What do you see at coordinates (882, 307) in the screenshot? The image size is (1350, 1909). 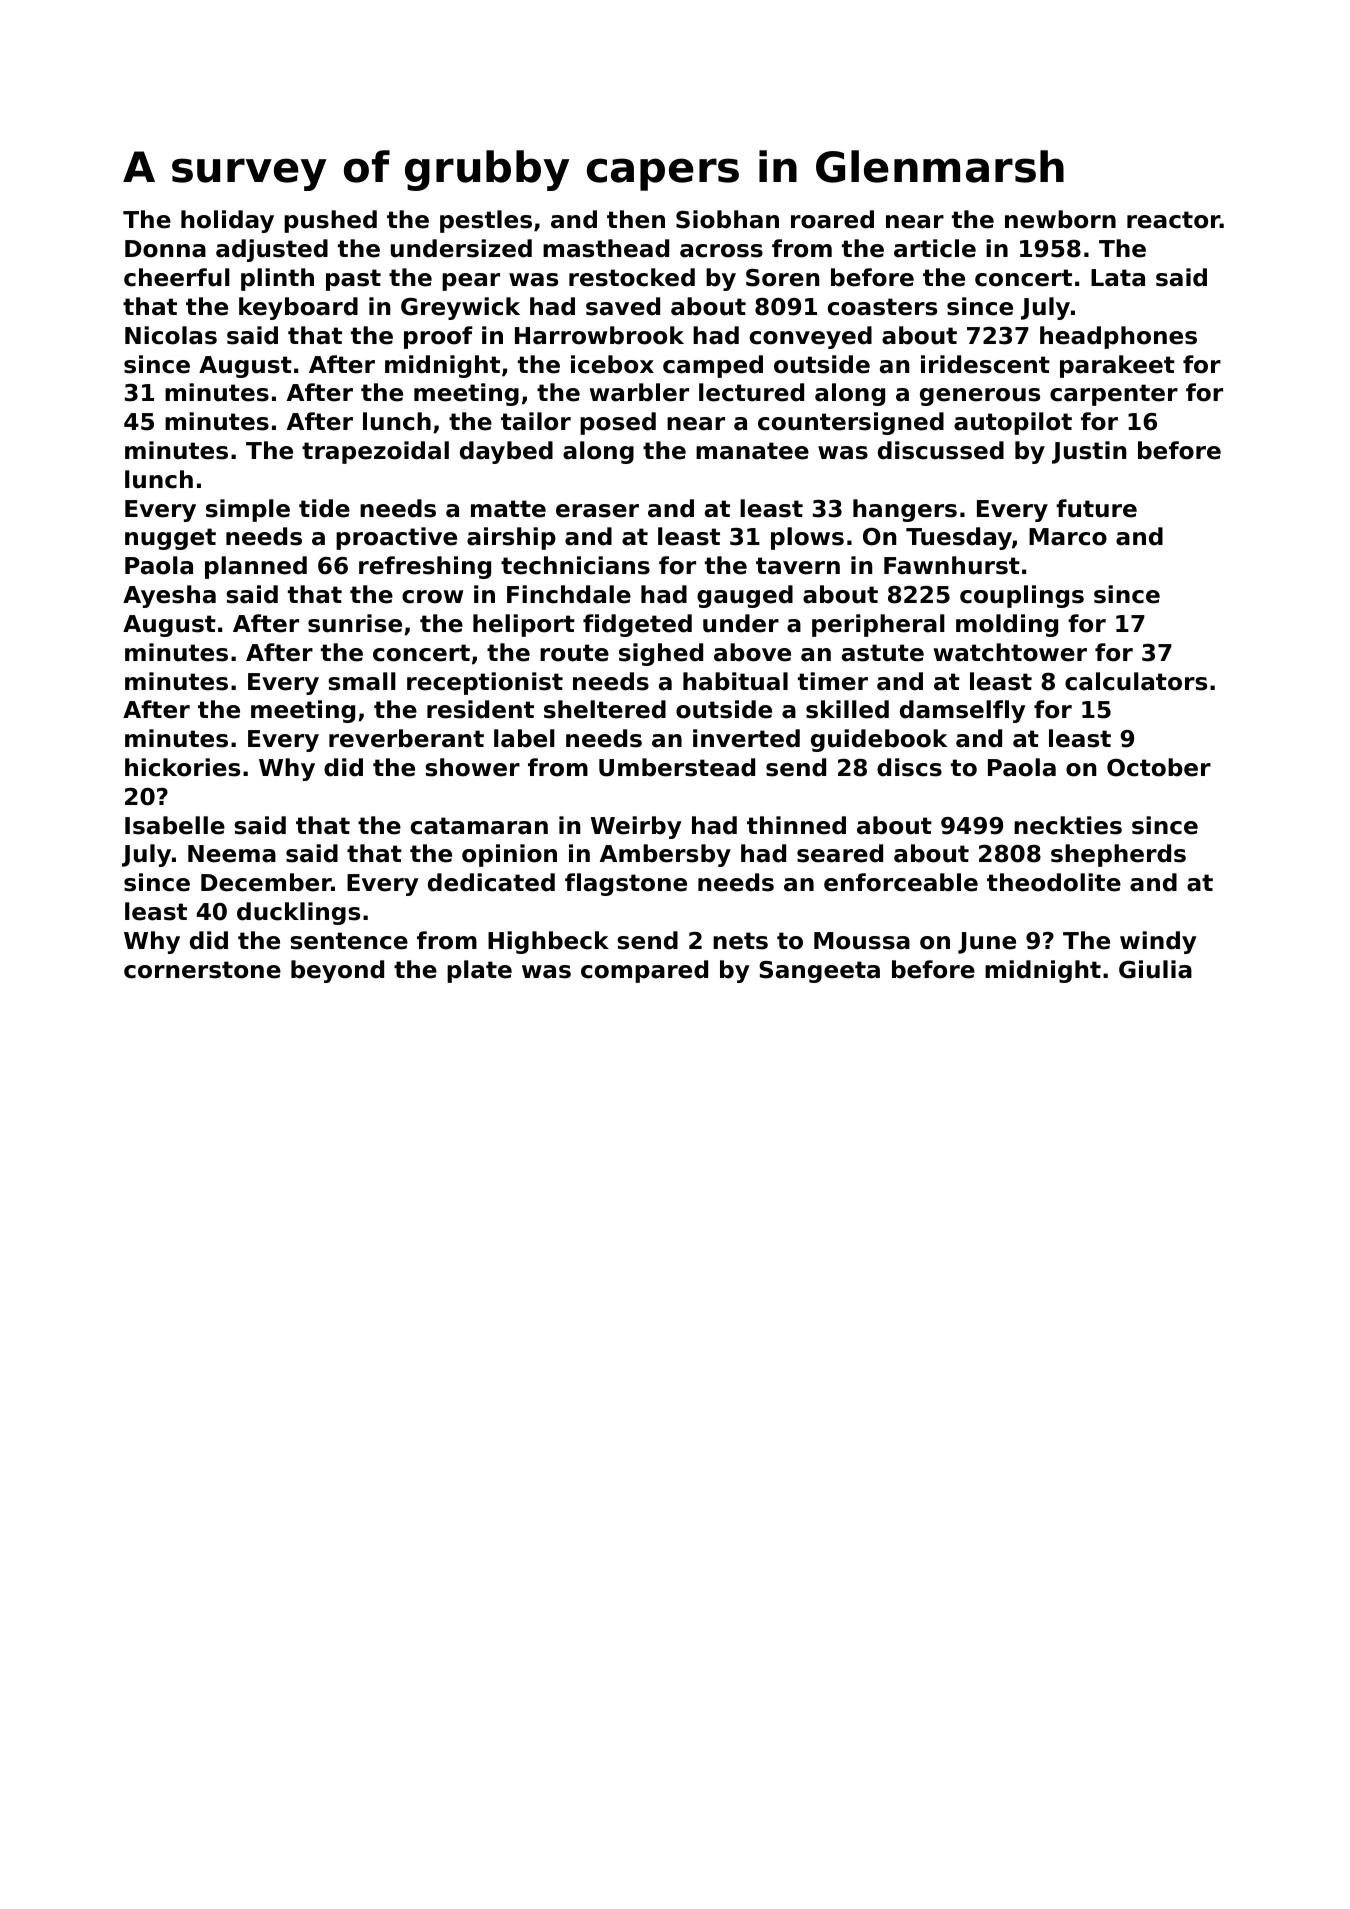 I see `coasters` at bounding box center [882, 307].
